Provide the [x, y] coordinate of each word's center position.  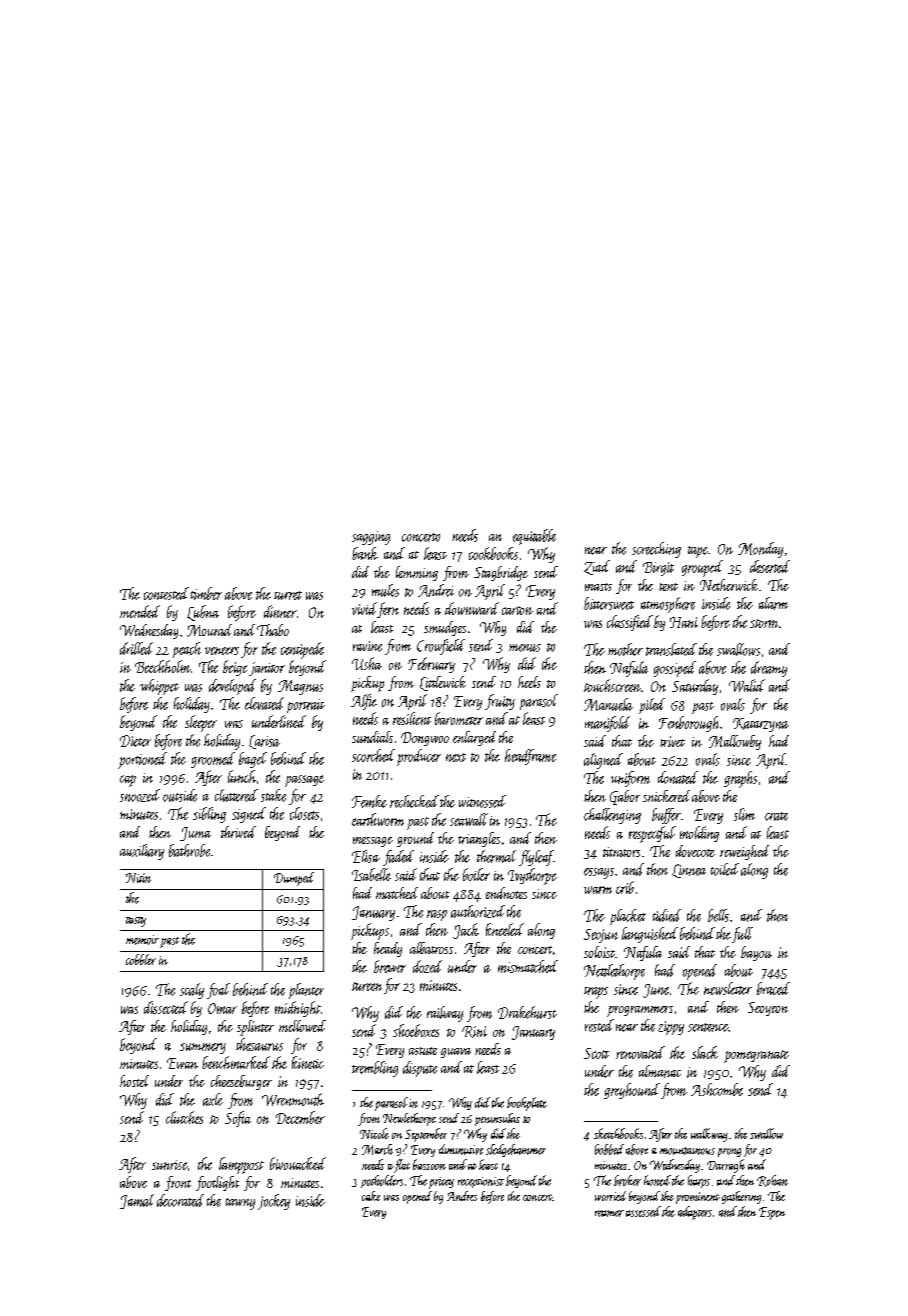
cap [128, 781]
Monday [760, 550]
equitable [534, 537]
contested [166, 593]
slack [705, 1052]
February [431, 665]
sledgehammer [516, 1150]
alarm [773, 603]
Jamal [137, 1201]
